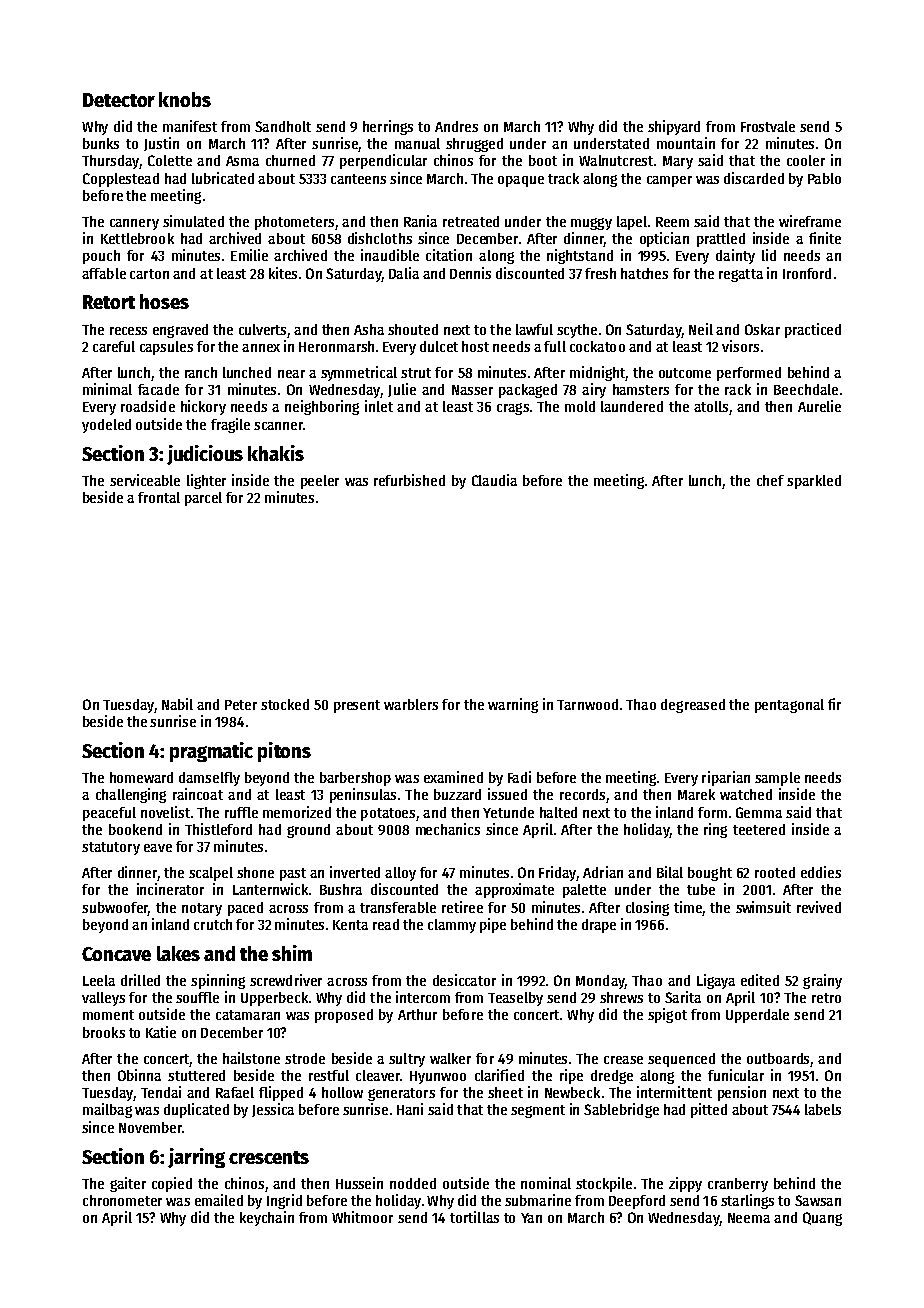 The width and height of the screenshot is (924, 1308). What do you see at coordinates (674, 127) in the screenshot?
I see `shipyard` at bounding box center [674, 127].
